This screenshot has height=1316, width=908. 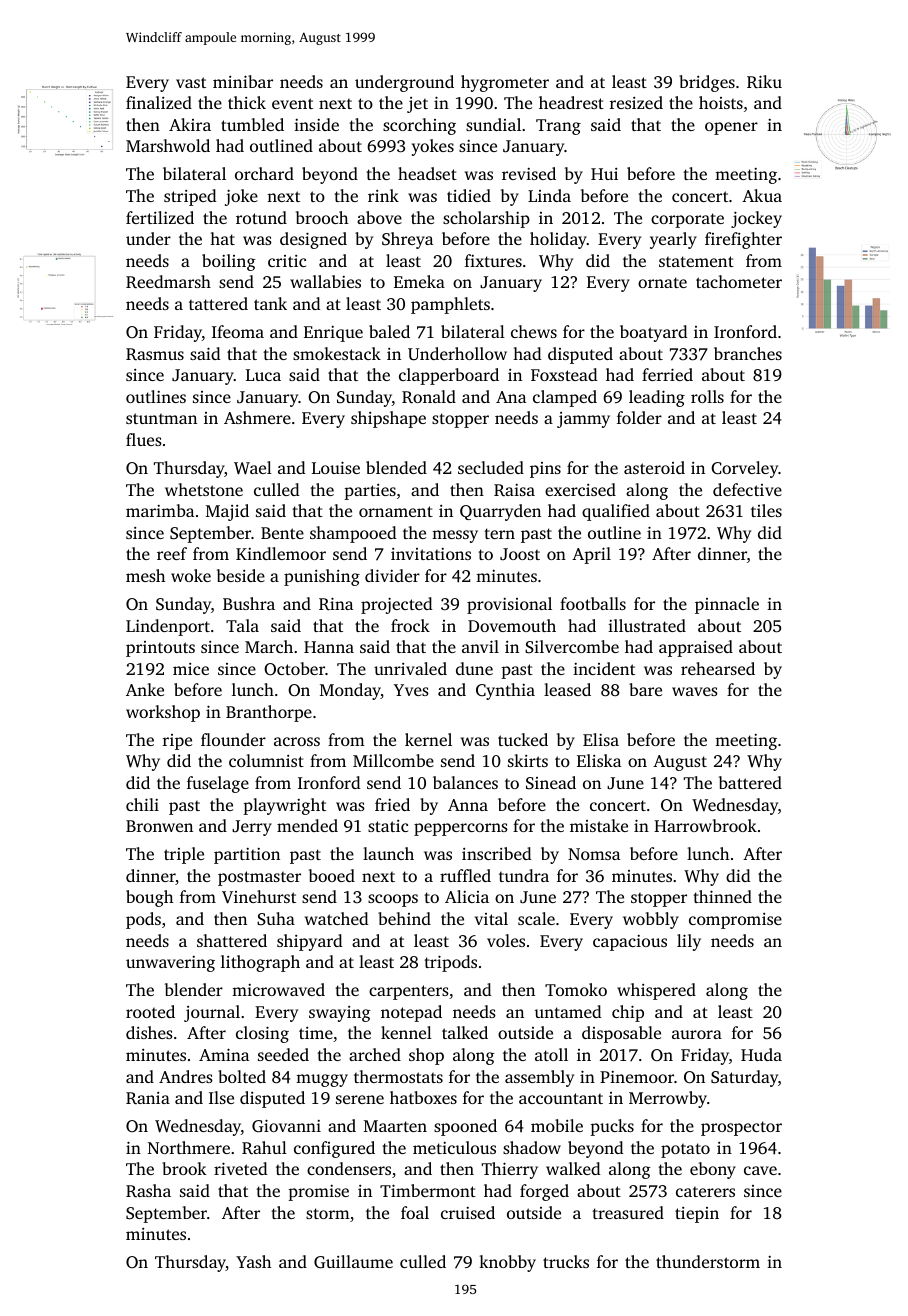 I want to click on Yash, so click(x=253, y=1261).
